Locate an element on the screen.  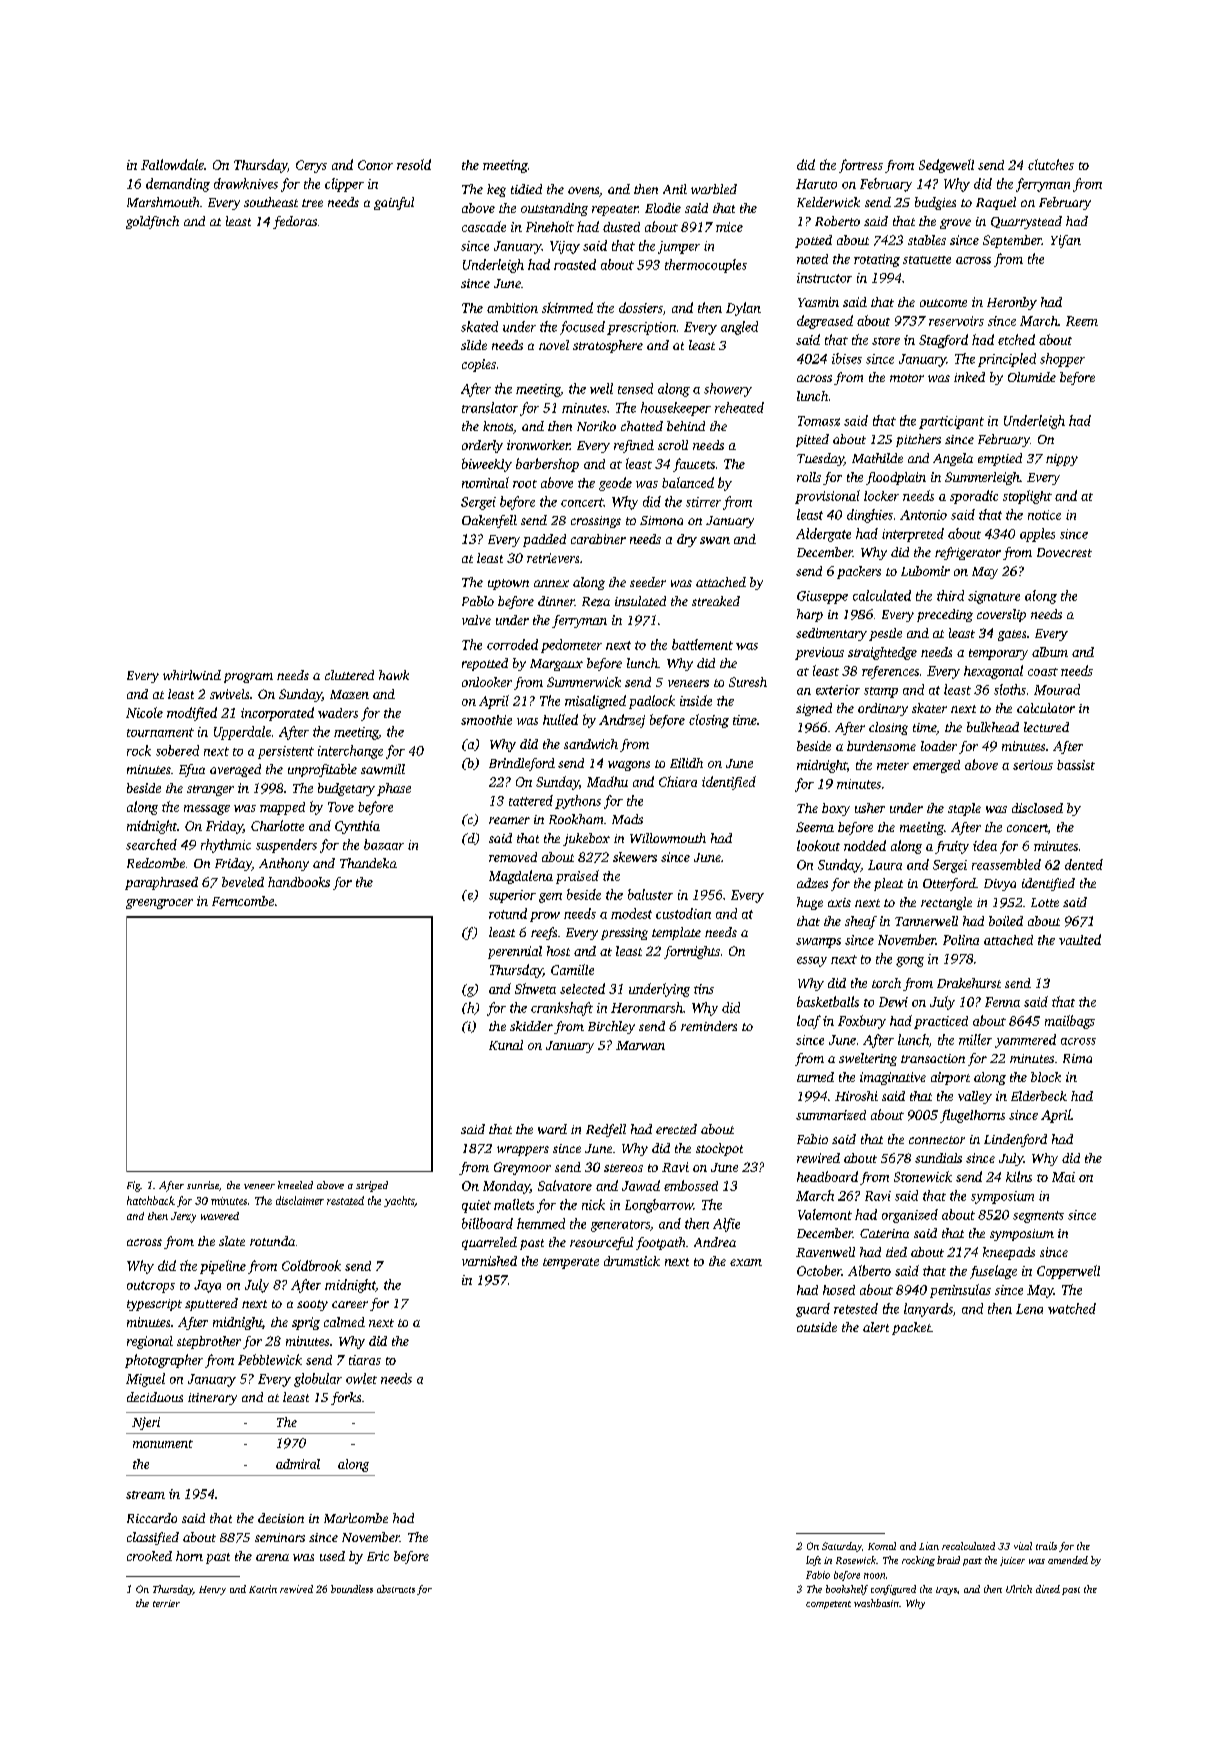
loft is located at coordinates (813, 1561).
